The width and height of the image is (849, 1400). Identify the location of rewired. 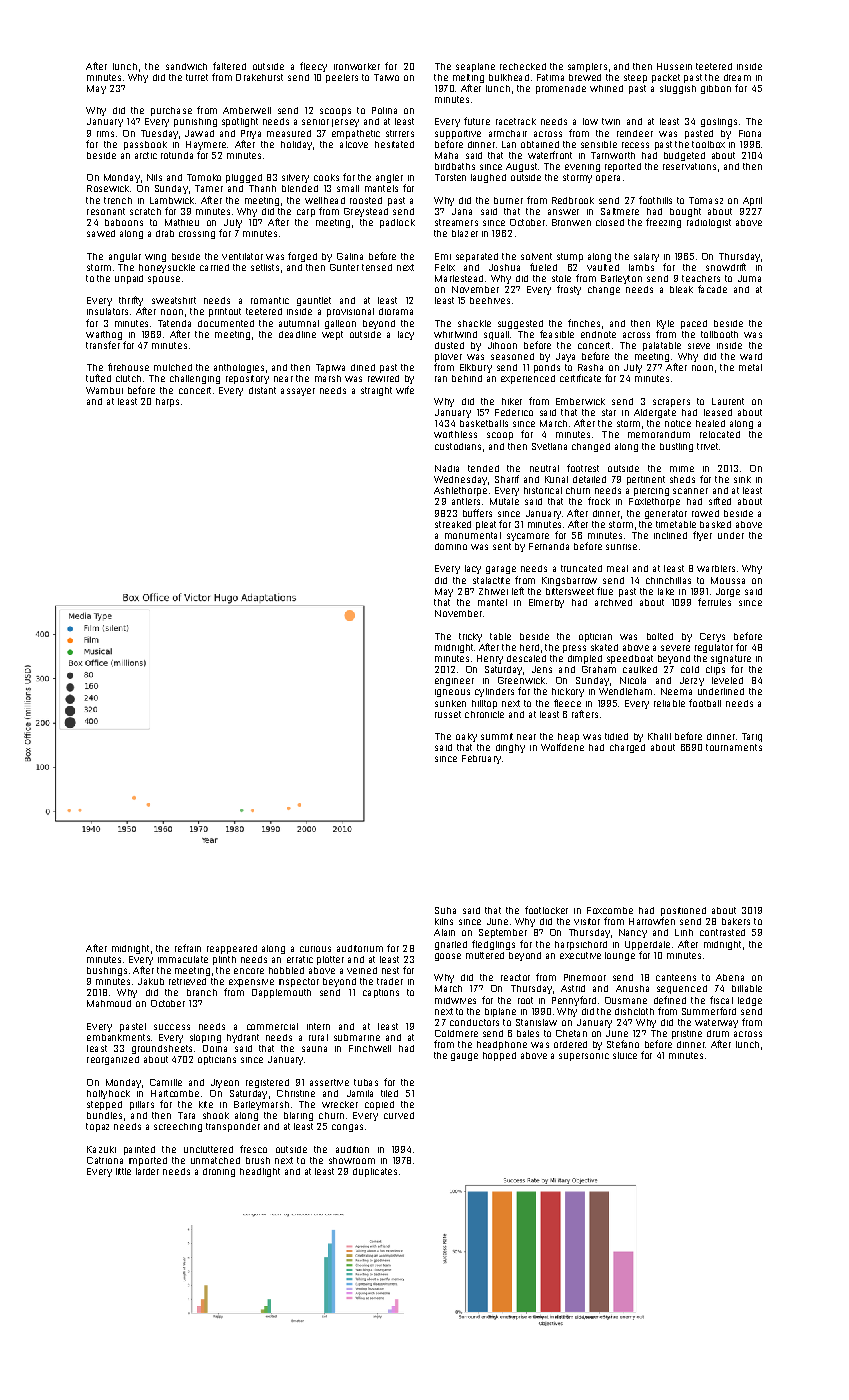
(383, 378).
